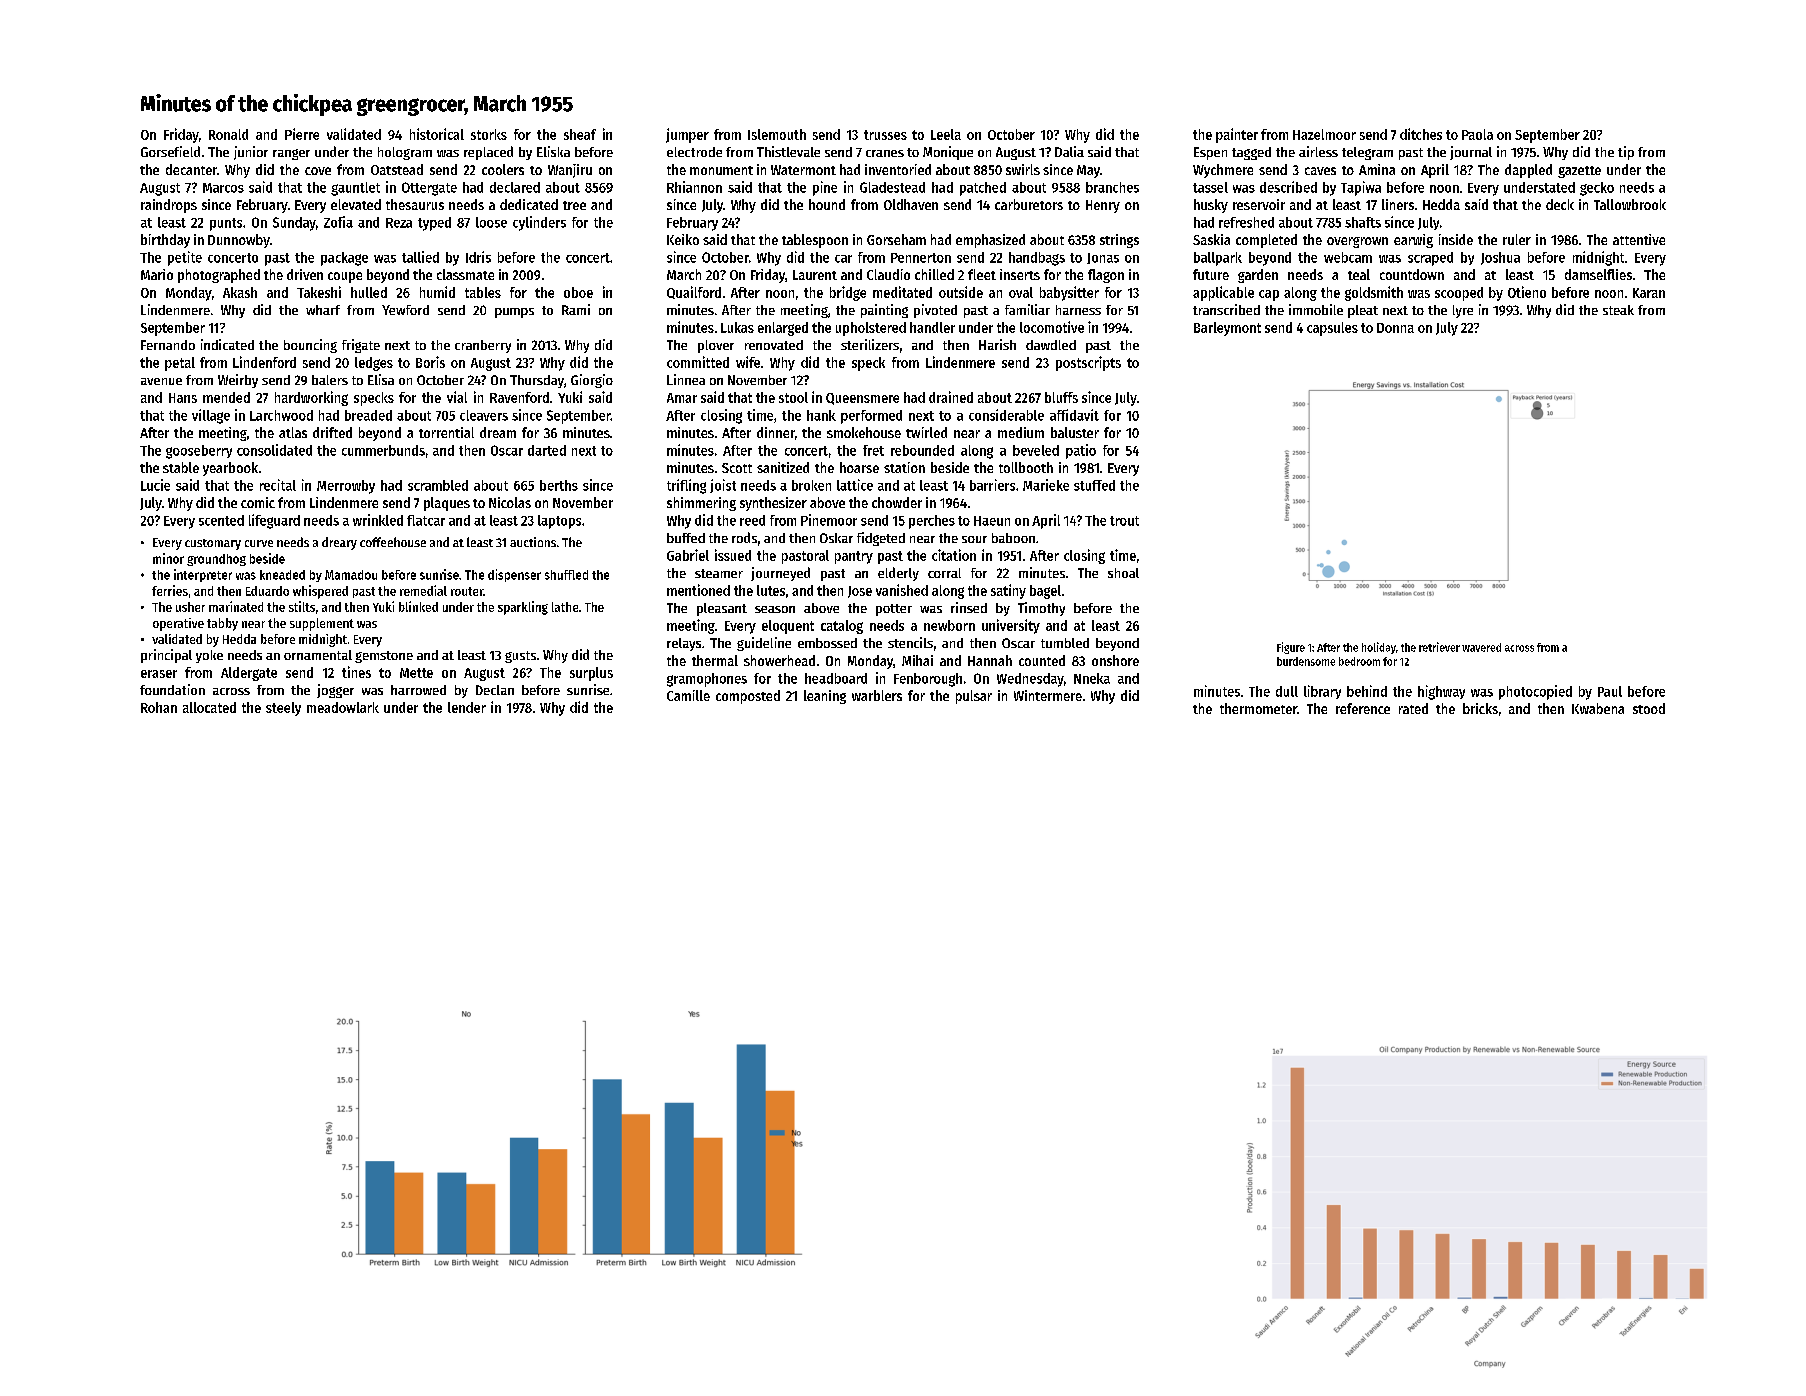 This document has width=1806, height=1396. Describe the element at coordinates (1123, 573) in the document. I see `shoal` at that location.
